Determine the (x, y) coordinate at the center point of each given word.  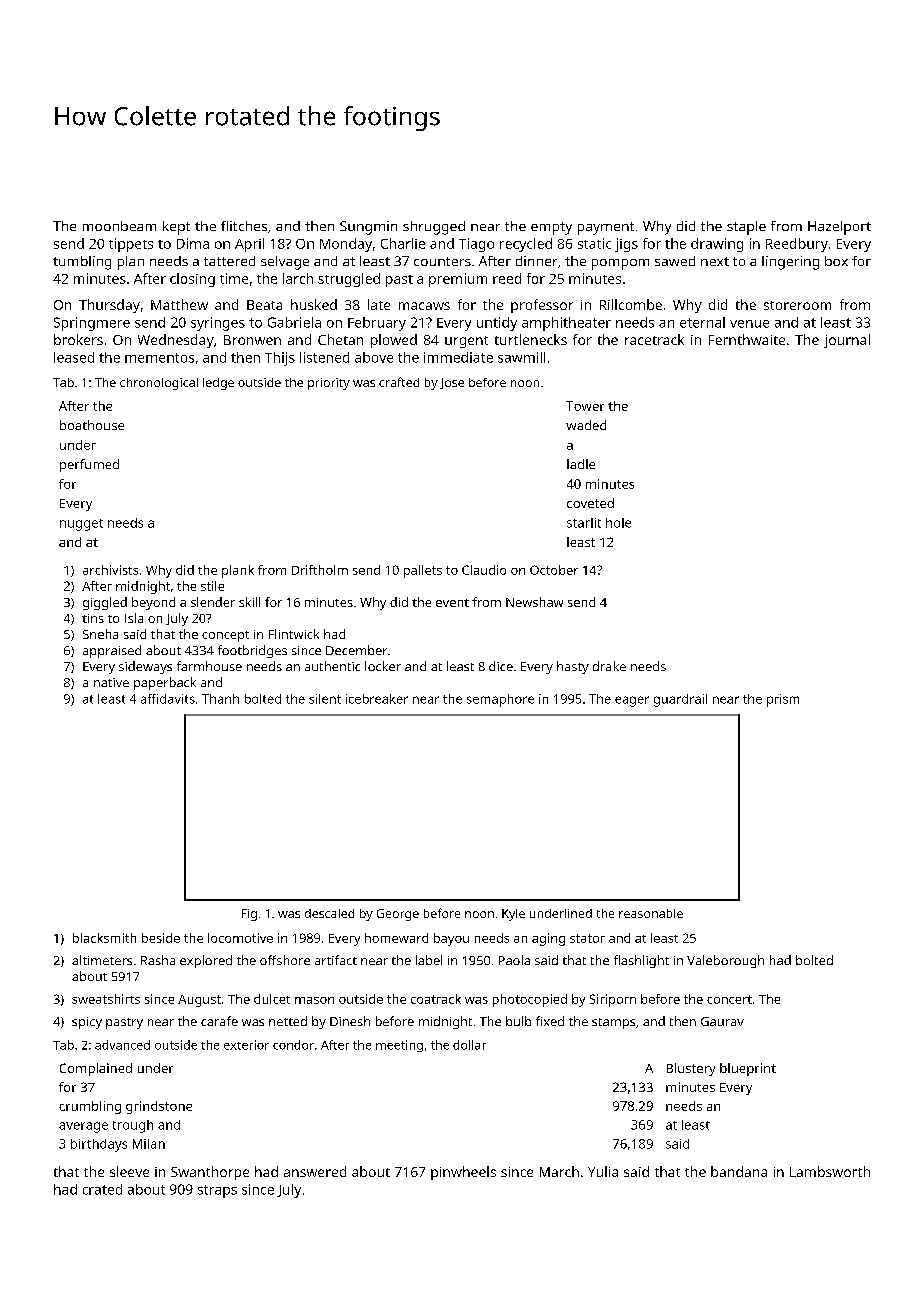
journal (847, 341)
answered (315, 1171)
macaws (424, 306)
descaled (329, 913)
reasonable (651, 913)
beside (161, 938)
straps (217, 1191)
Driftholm (320, 570)
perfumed (89, 465)
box (836, 261)
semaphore (500, 700)
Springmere (92, 324)
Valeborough (725, 961)
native (111, 682)
